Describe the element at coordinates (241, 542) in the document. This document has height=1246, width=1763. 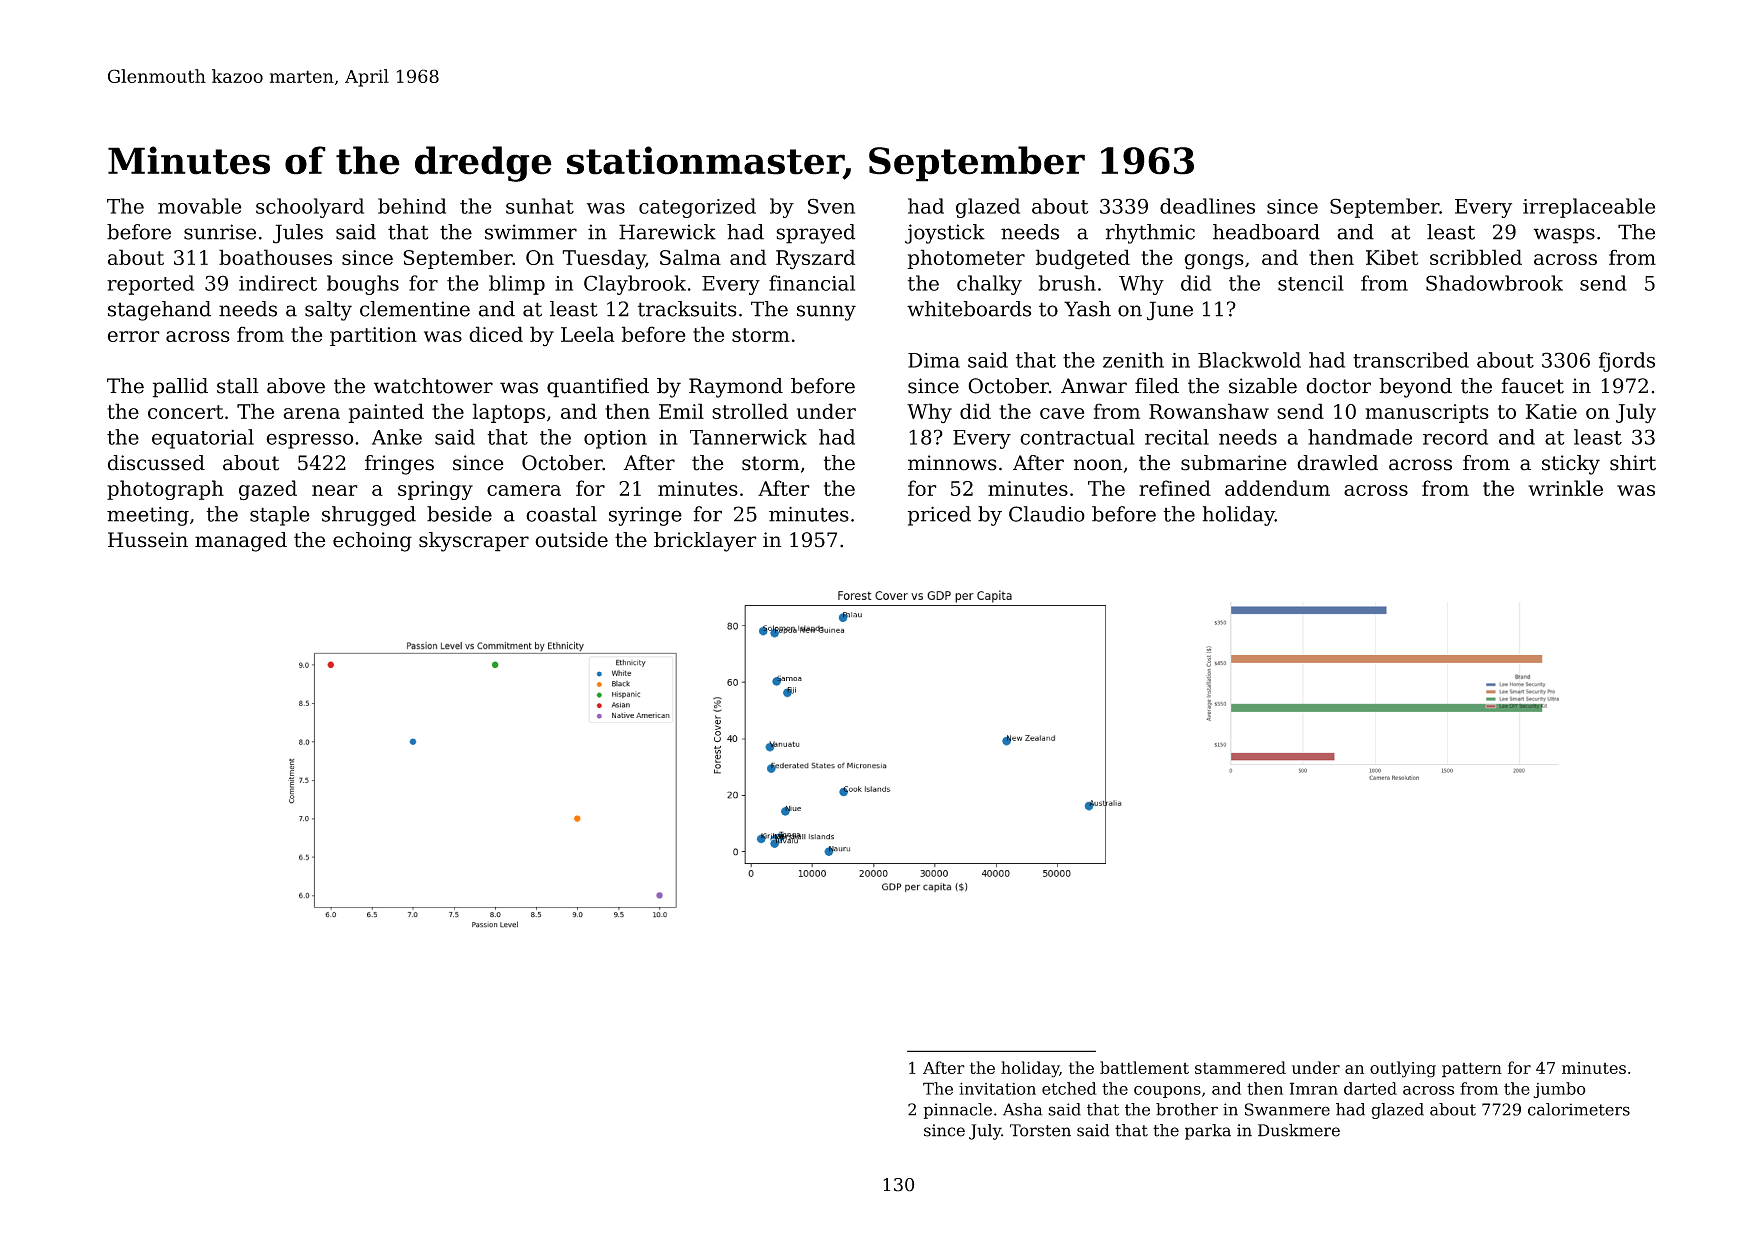
I see `managed` at that location.
